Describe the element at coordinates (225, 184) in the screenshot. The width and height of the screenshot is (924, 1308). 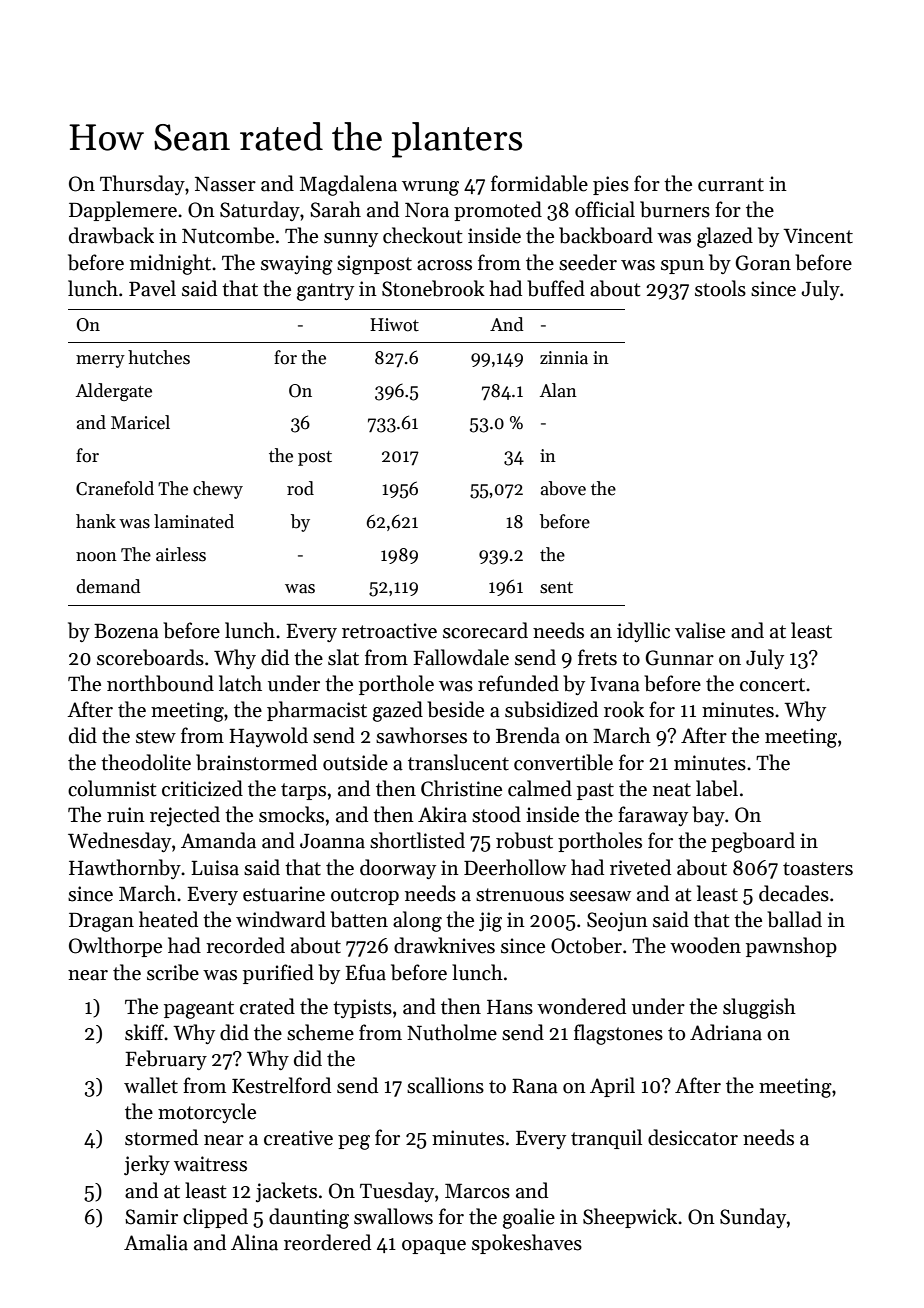
I see `Nasser` at that location.
